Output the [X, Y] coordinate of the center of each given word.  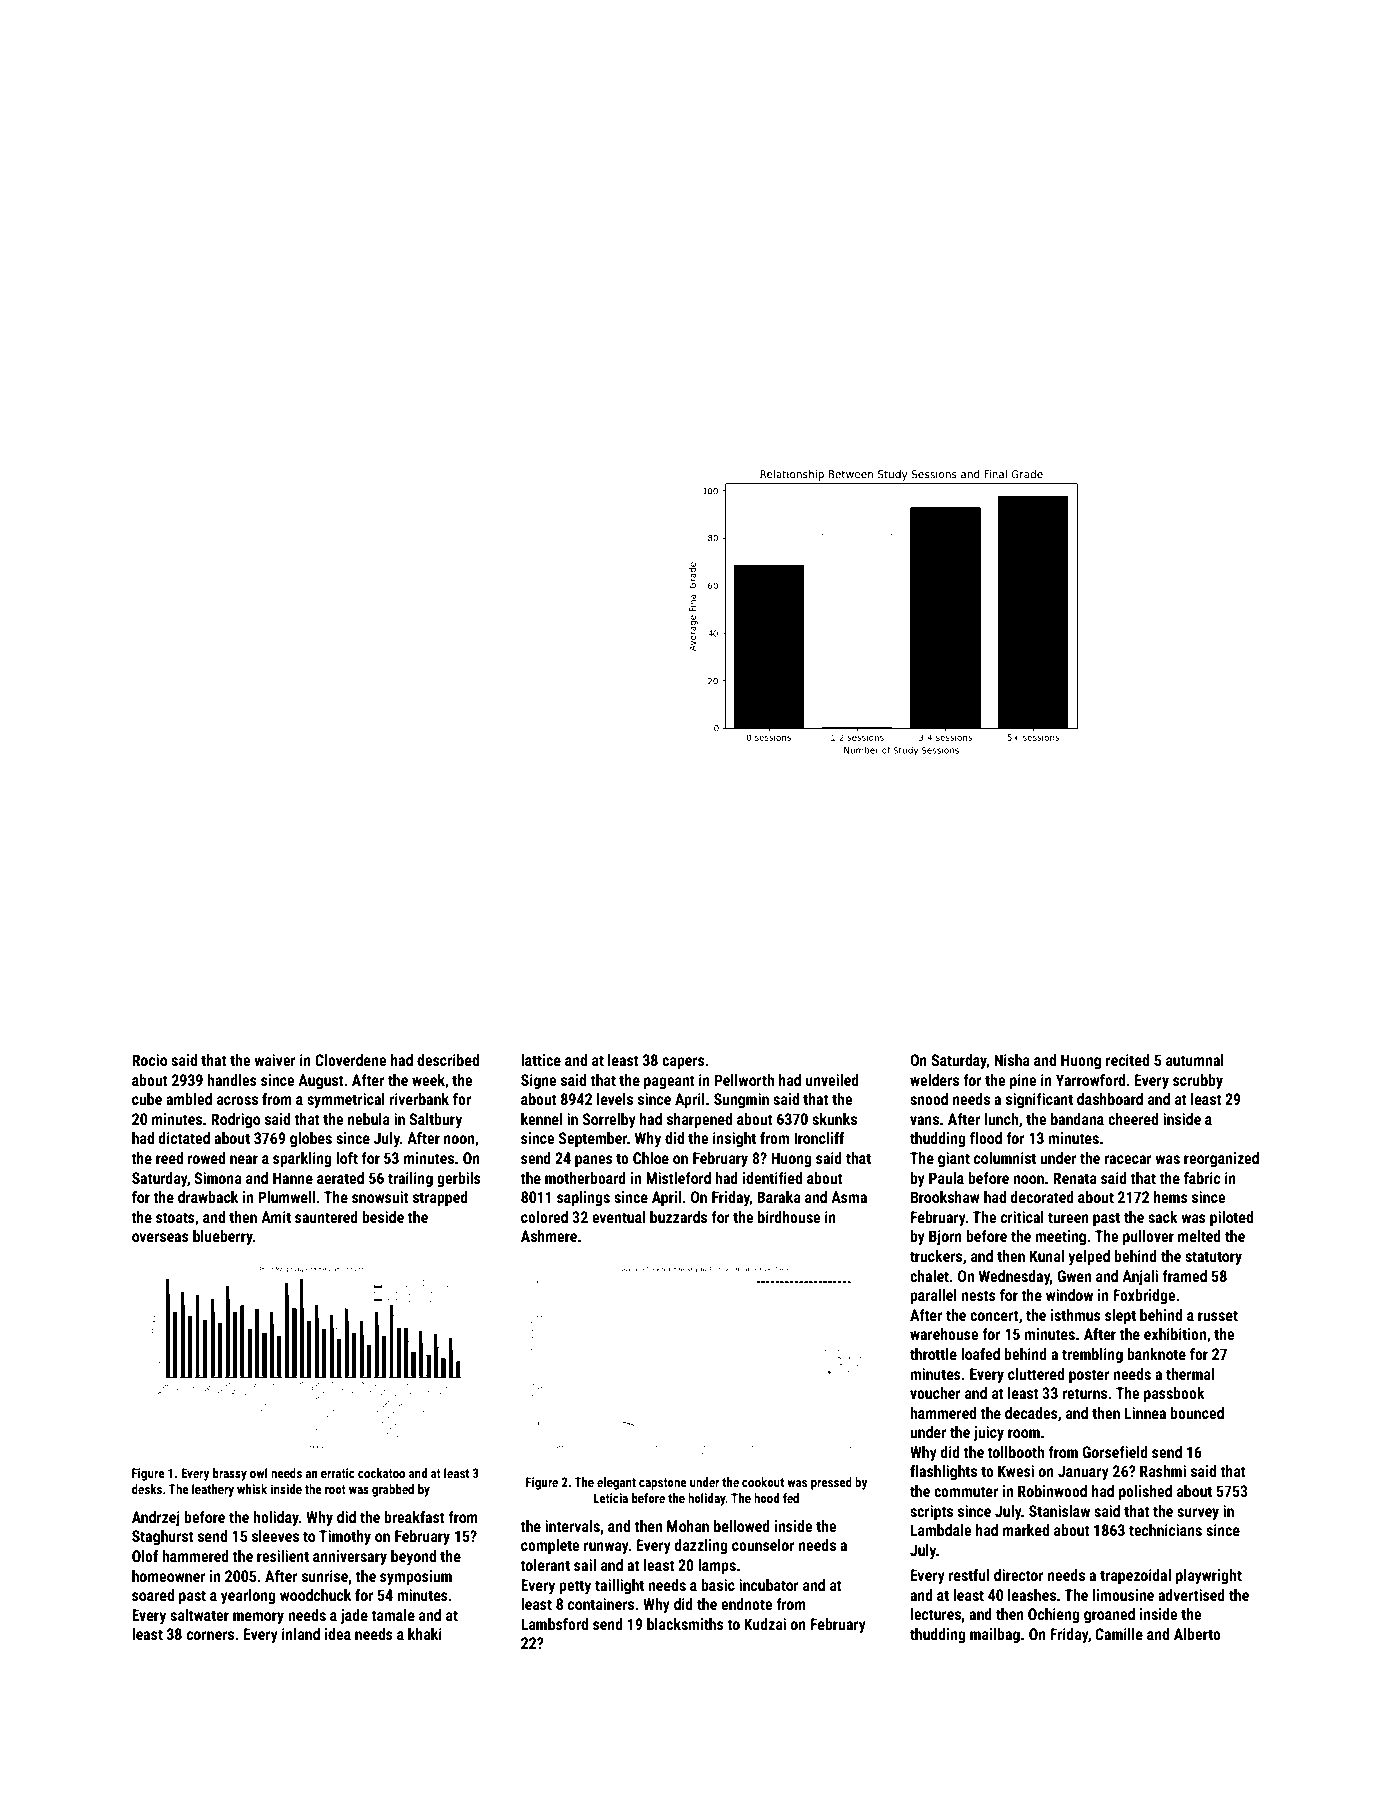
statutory [1213, 1258]
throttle [933, 1354]
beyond [413, 1557]
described [448, 1060]
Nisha [1012, 1060]
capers [683, 1063]
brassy [230, 1474]
